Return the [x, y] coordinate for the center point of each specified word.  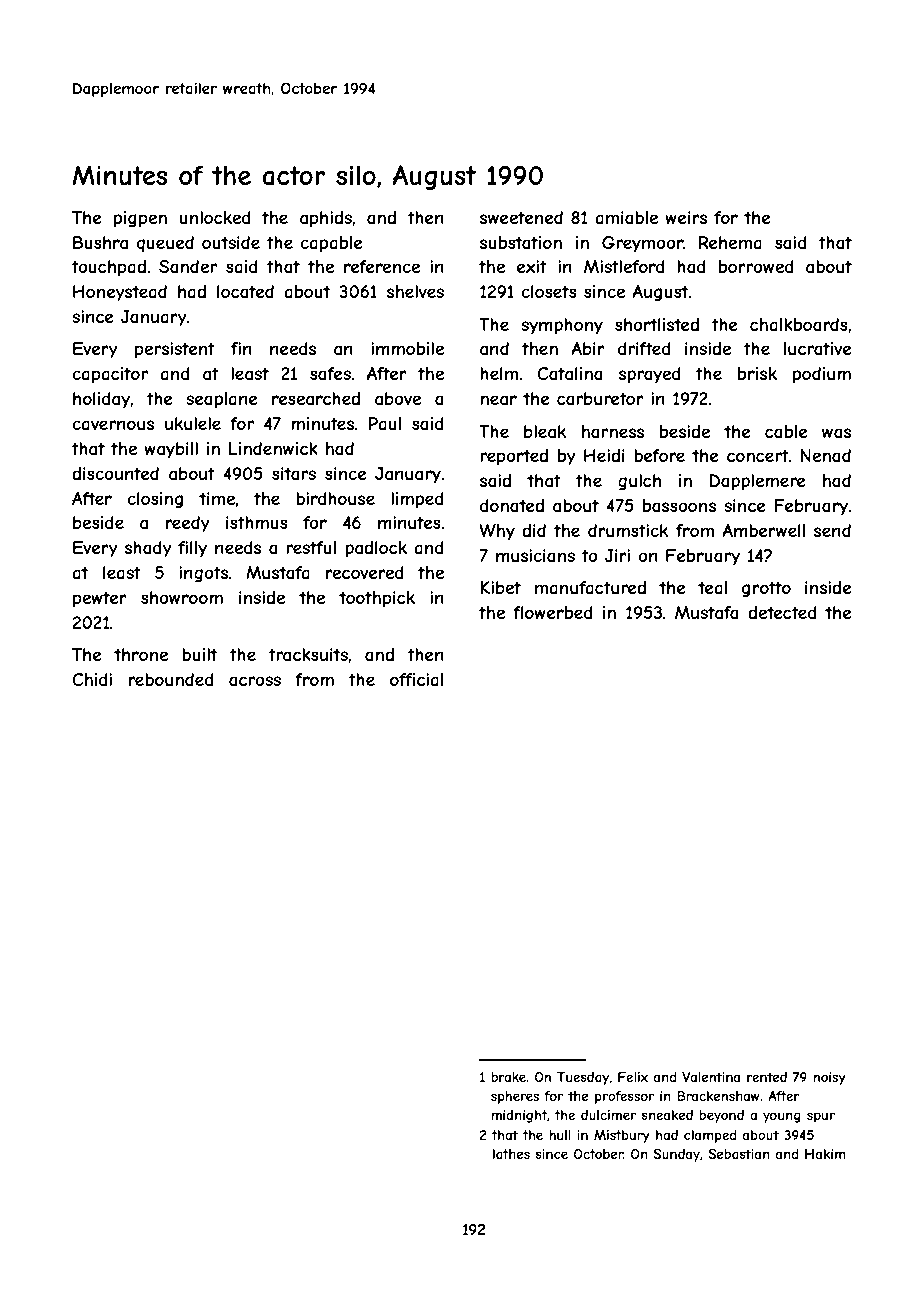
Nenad [825, 455]
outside [231, 242]
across [255, 681]
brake [508, 1077]
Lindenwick [273, 448]
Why [497, 532]
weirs [686, 217]
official [416, 679]
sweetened [521, 217]
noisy [829, 1078]
